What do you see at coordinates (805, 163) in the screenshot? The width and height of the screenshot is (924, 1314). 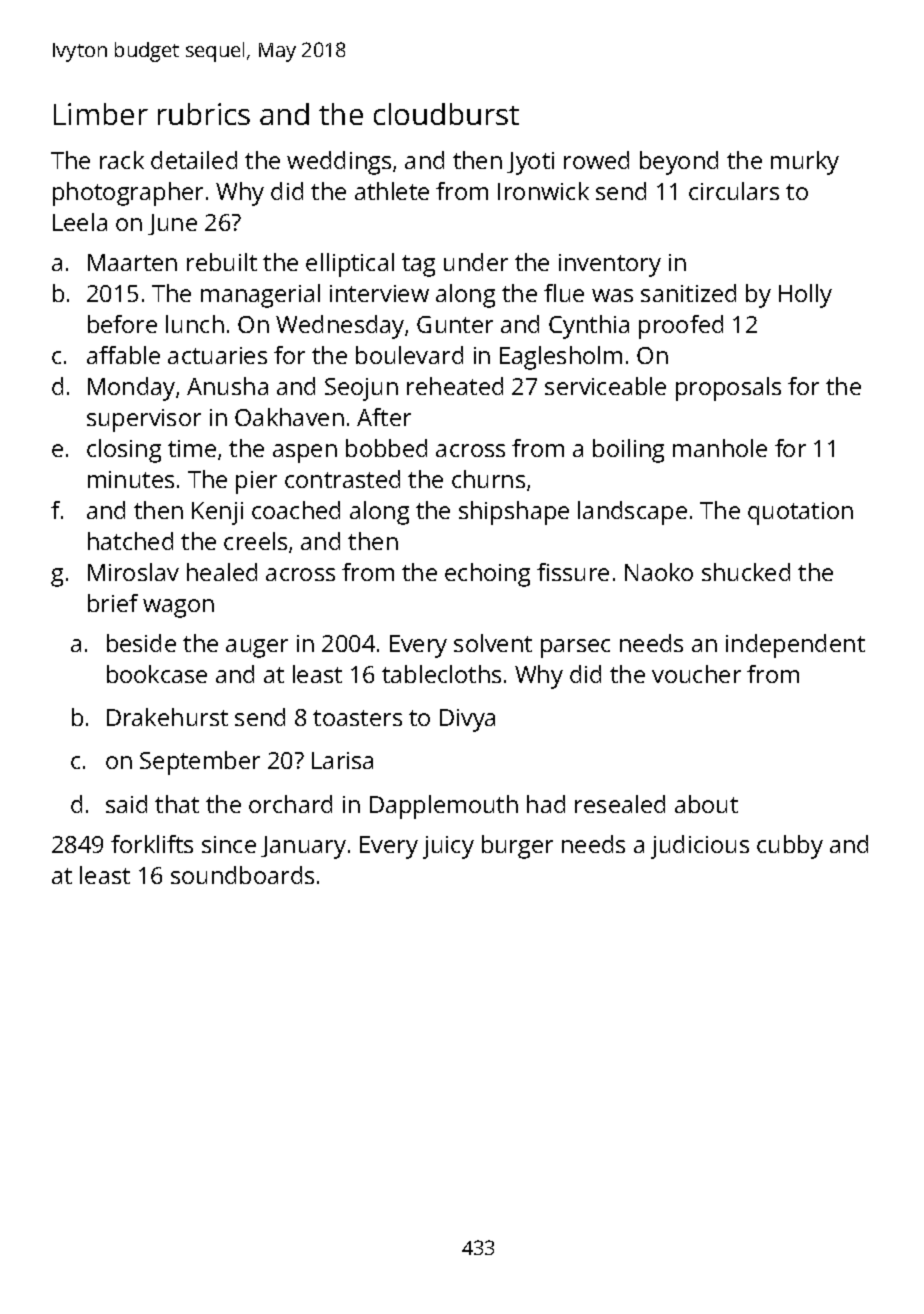 I see `murky` at bounding box center [805, 163].
